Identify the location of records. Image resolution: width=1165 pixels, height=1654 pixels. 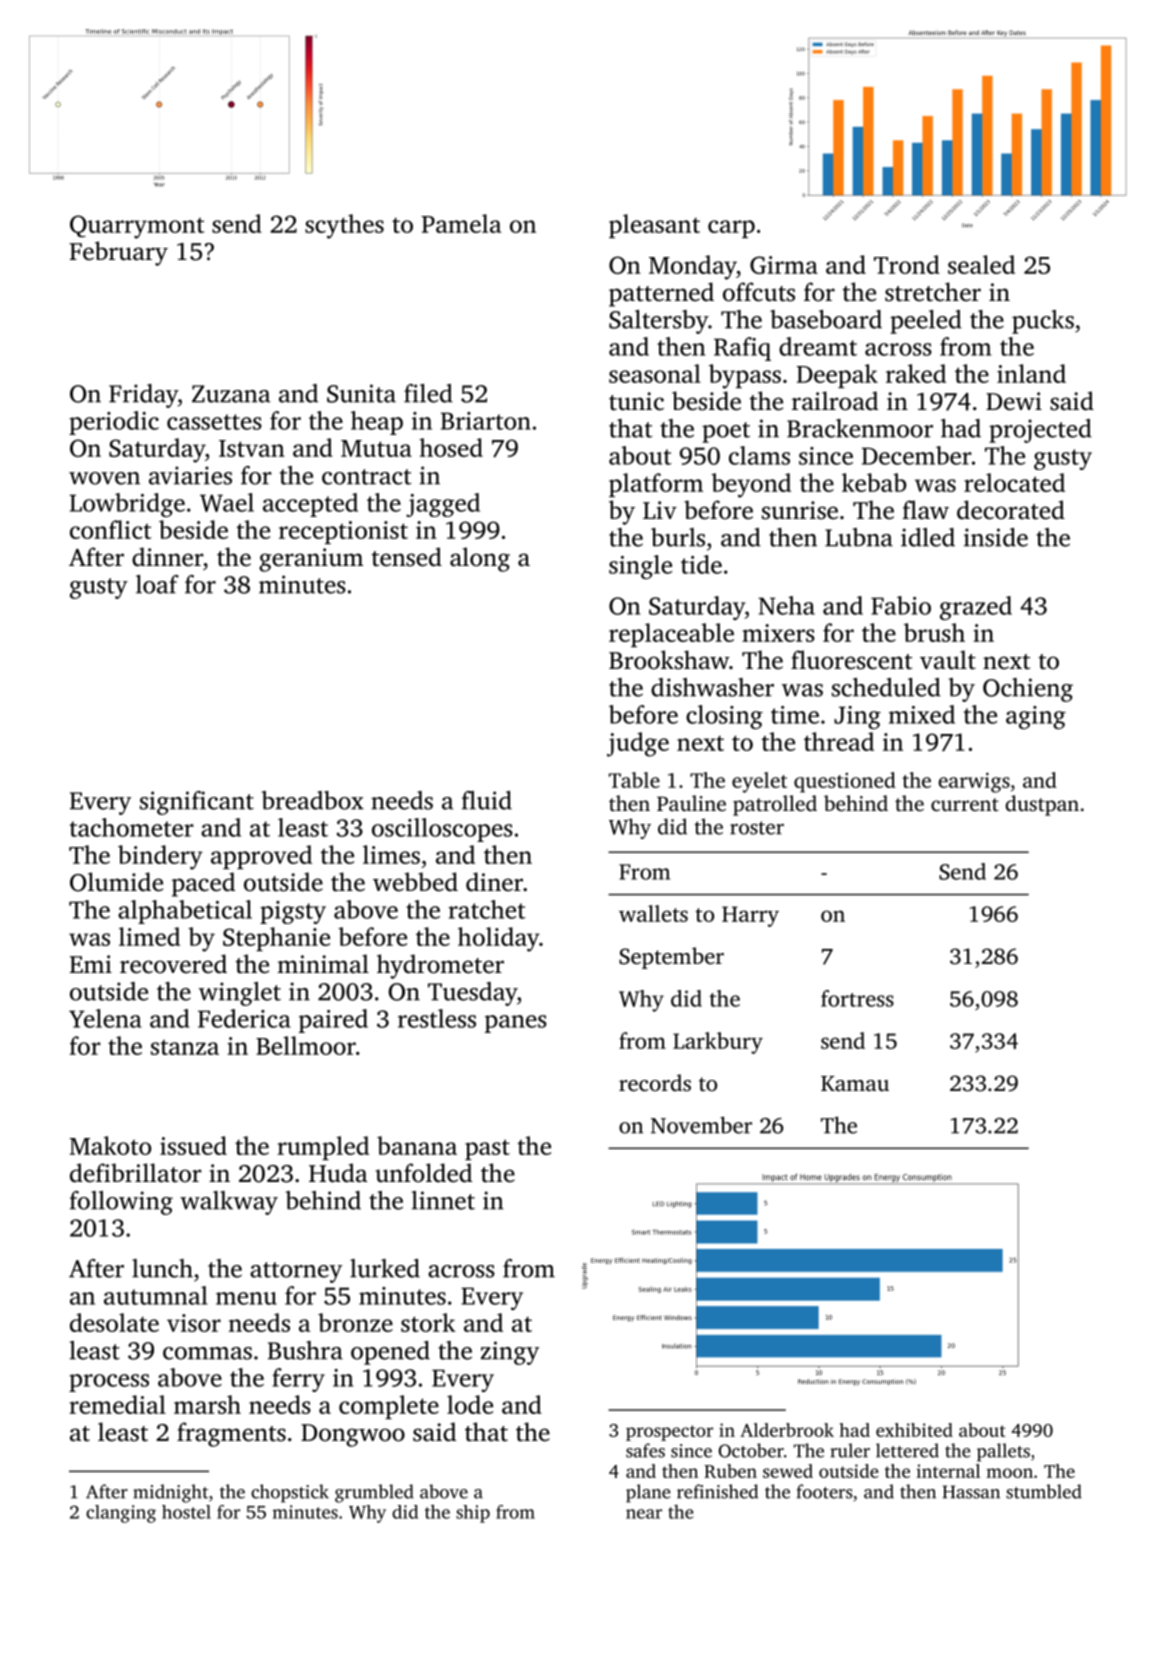
(655, 1083).
